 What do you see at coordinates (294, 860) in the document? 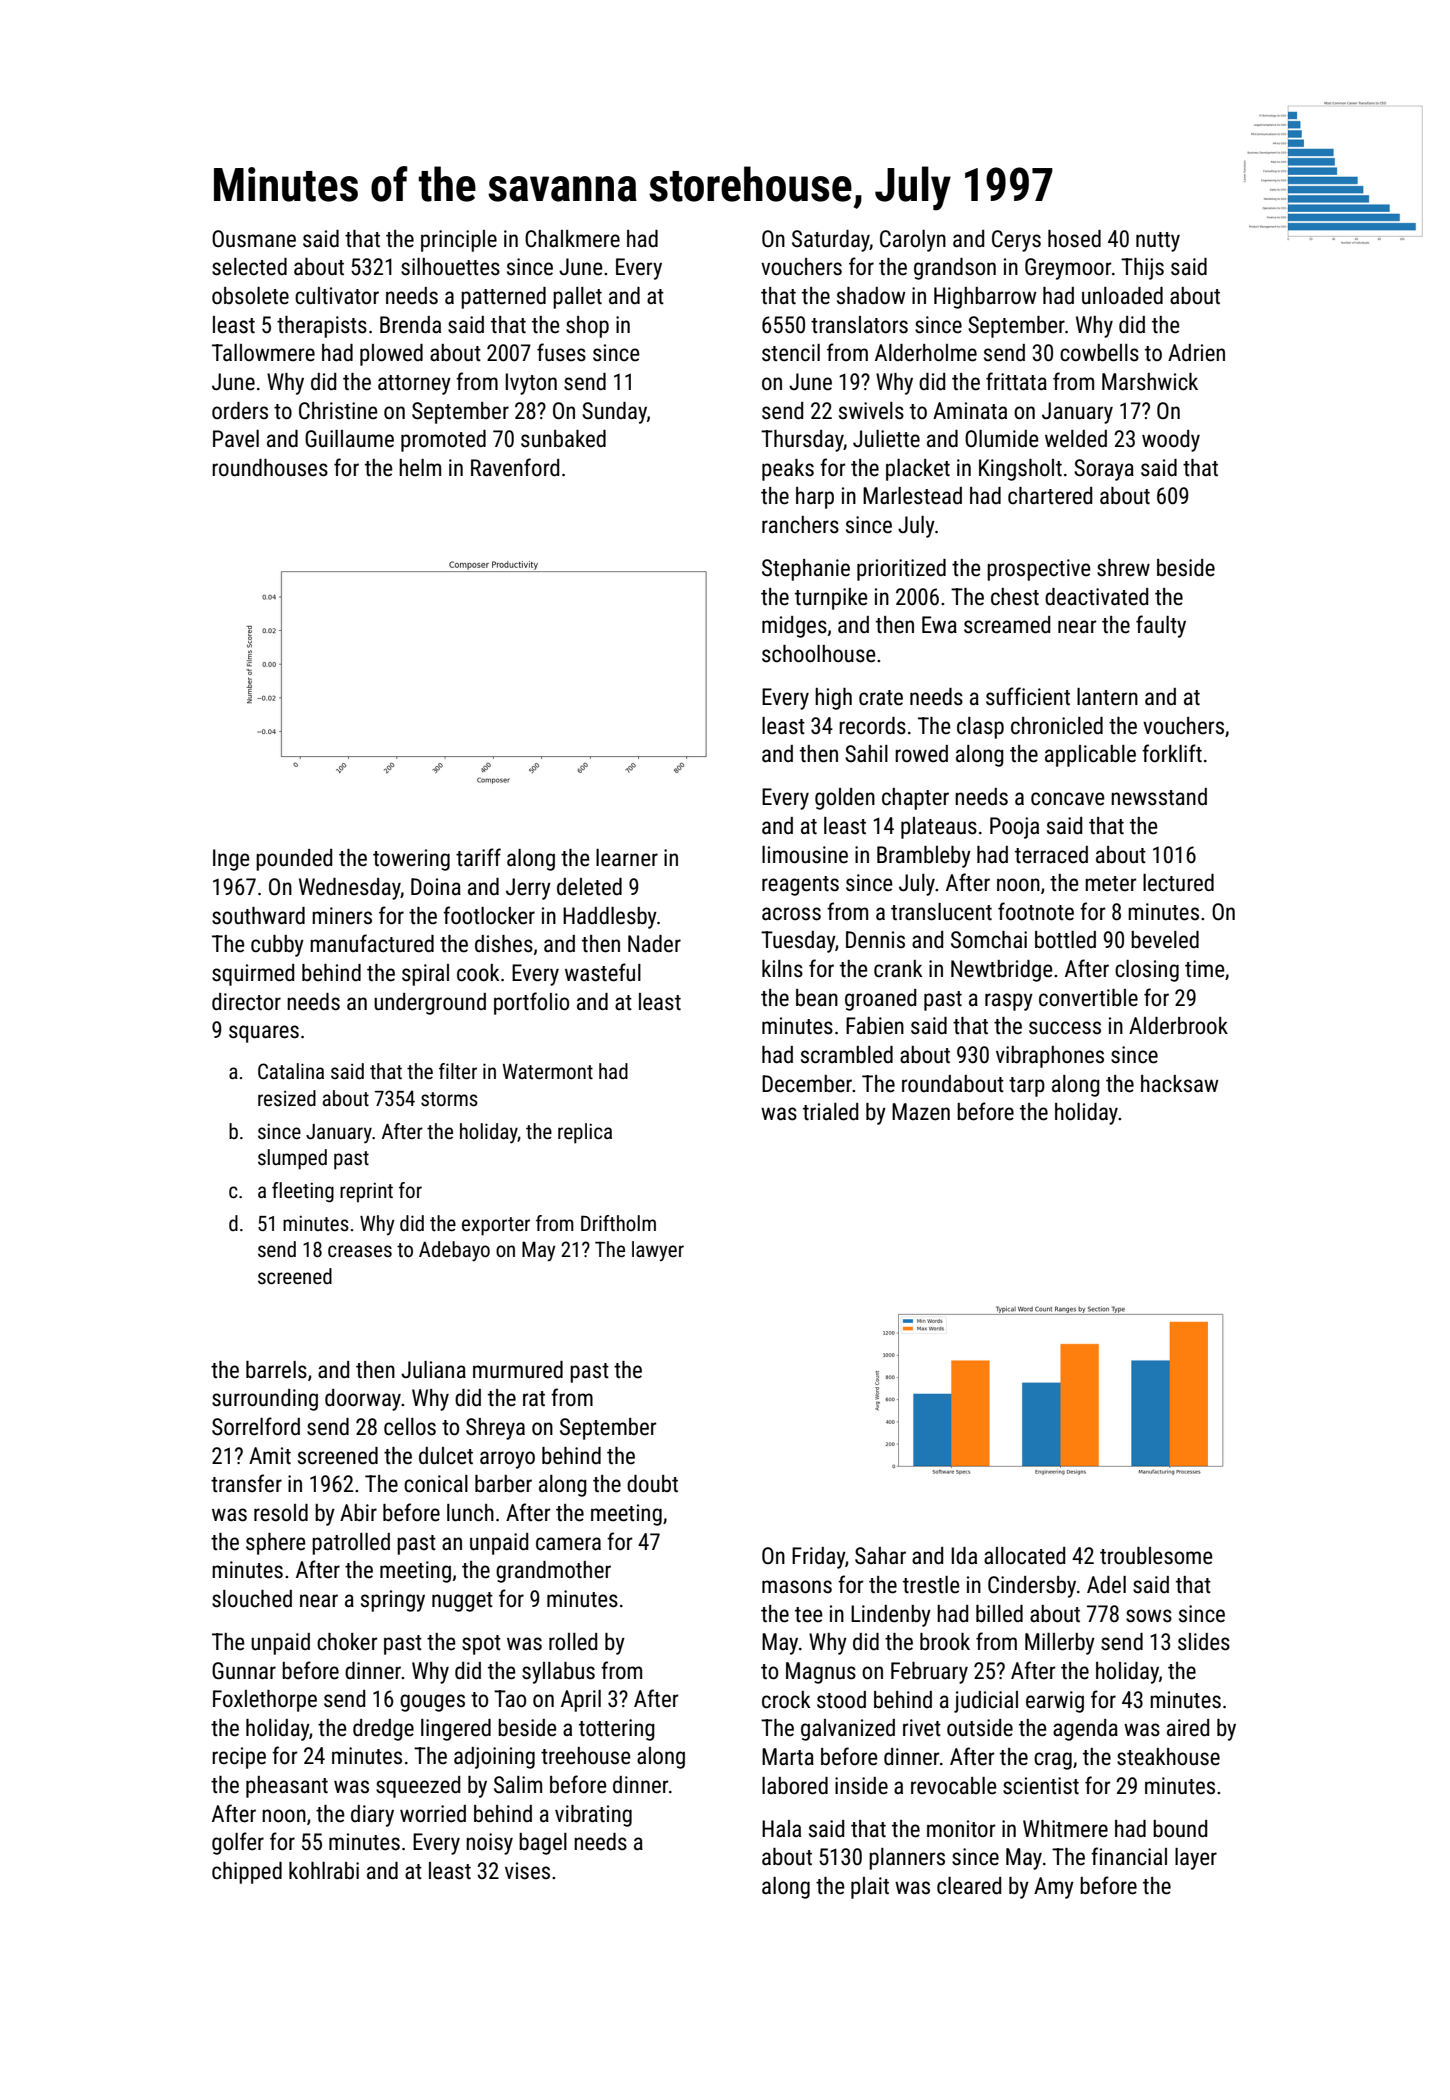
I see `pounded` at bounding box center [294, 860].
